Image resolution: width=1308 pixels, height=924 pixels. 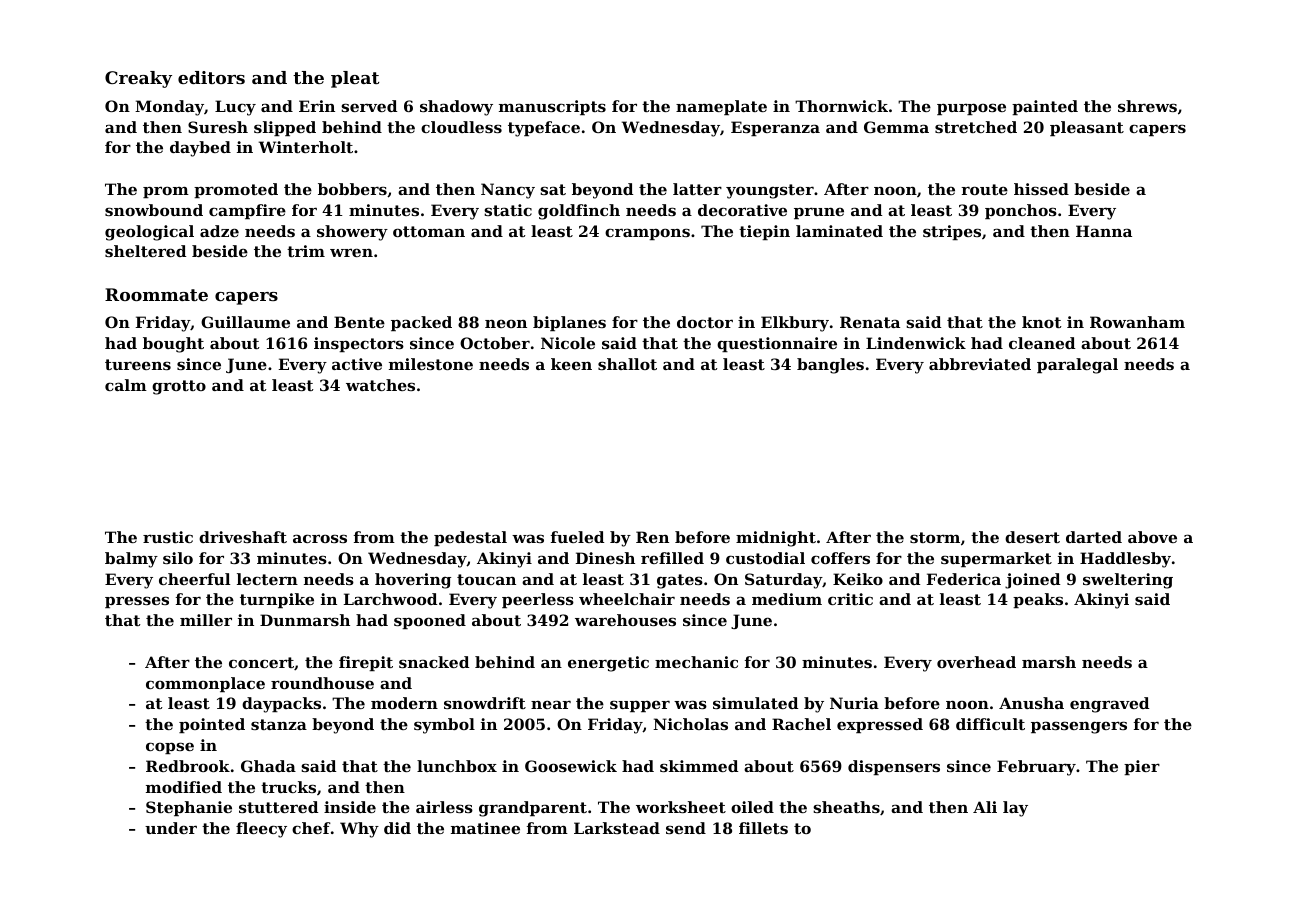 What do you see at coordinates (841, 106) in the screenshot?
I see `Thornwick` at bounding box center [841, 106].
